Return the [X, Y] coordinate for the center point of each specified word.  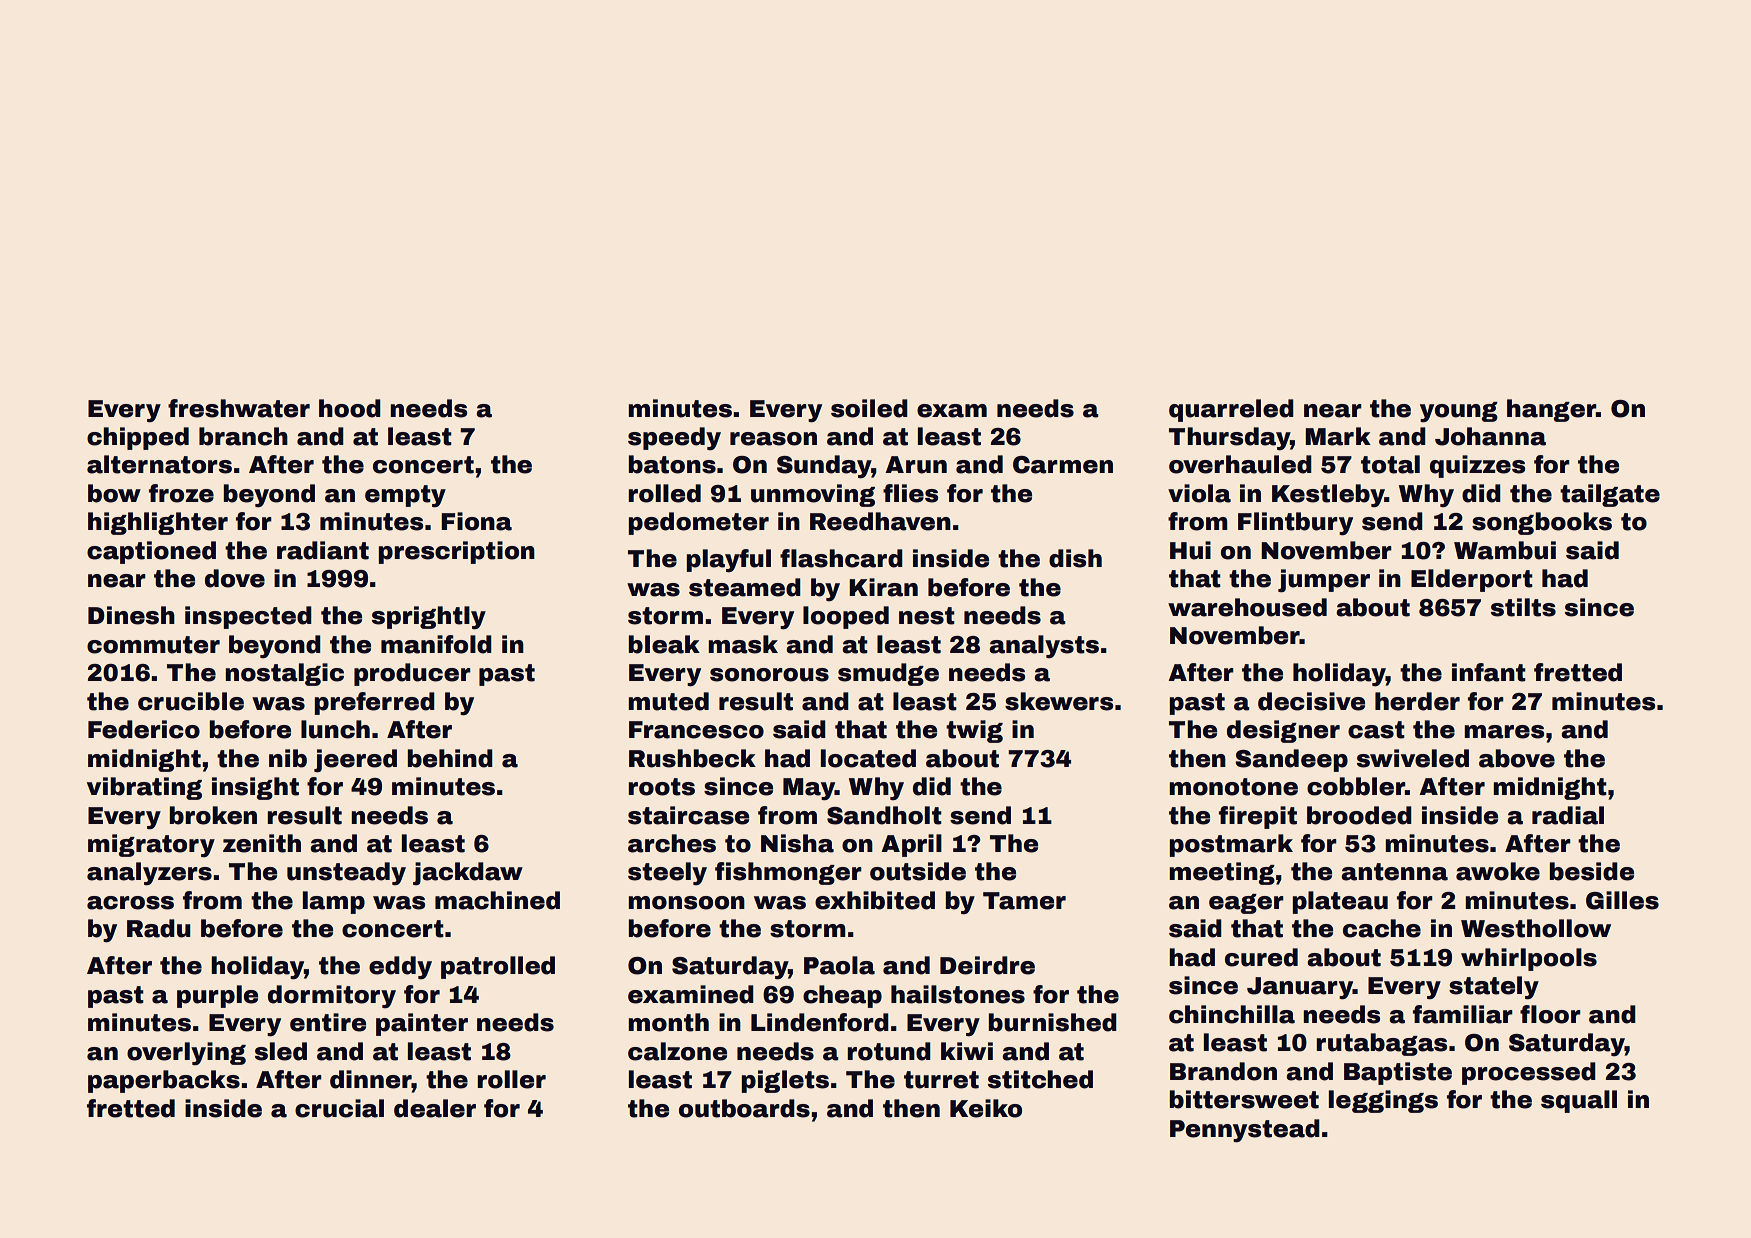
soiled [869, 408]
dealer [435, 1108]
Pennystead [1245, 1130]
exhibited [875, 900]
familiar [1463, 1014]
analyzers [149, 874]
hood [350, 408]
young [1459, 412]
